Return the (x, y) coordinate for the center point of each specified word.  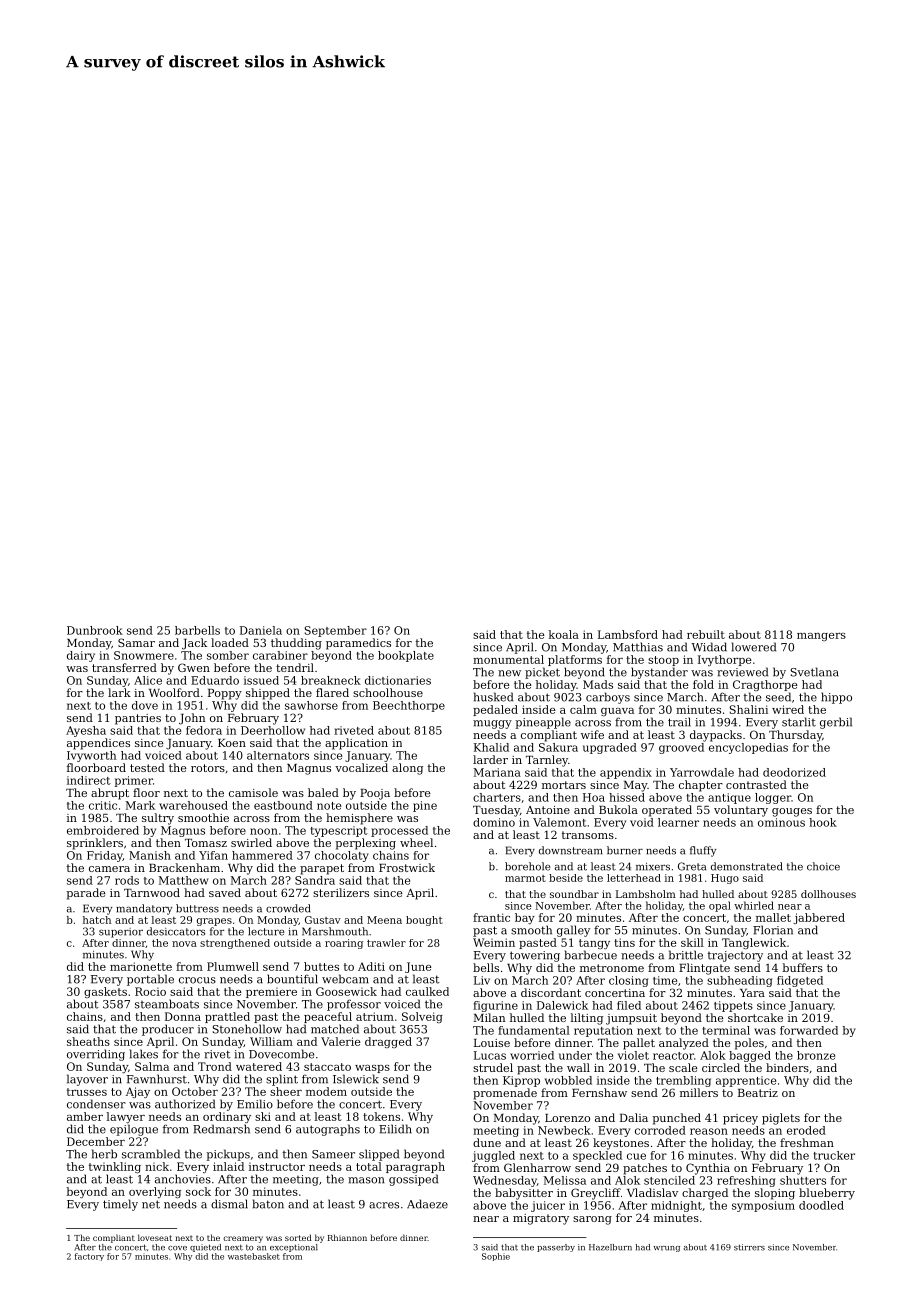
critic (103, 805)
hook (823, 822)
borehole (527, 866)
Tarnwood (152, 892)
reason (709, 1131)
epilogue (134, 1130)
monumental (508, 659)
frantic (491, 917)
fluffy (703, 851)
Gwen (194, 667)
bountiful (292, 979)
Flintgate (704, 969)
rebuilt (706, 634)
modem (326, 1091)
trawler (386, 943)
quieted (205, 1248)
